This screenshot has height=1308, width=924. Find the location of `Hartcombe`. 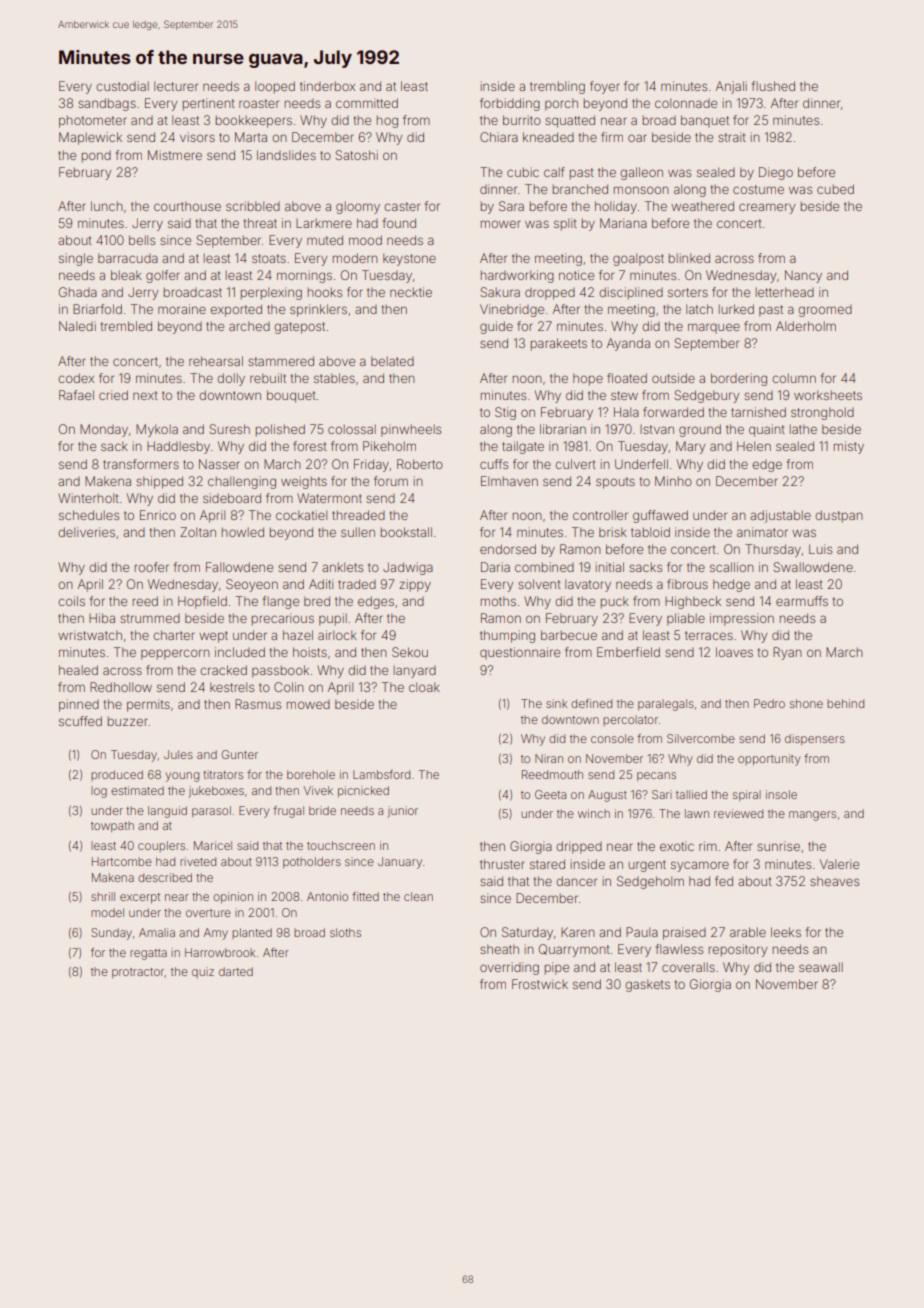

Hartcombe is located at coordinates (122, 861).
